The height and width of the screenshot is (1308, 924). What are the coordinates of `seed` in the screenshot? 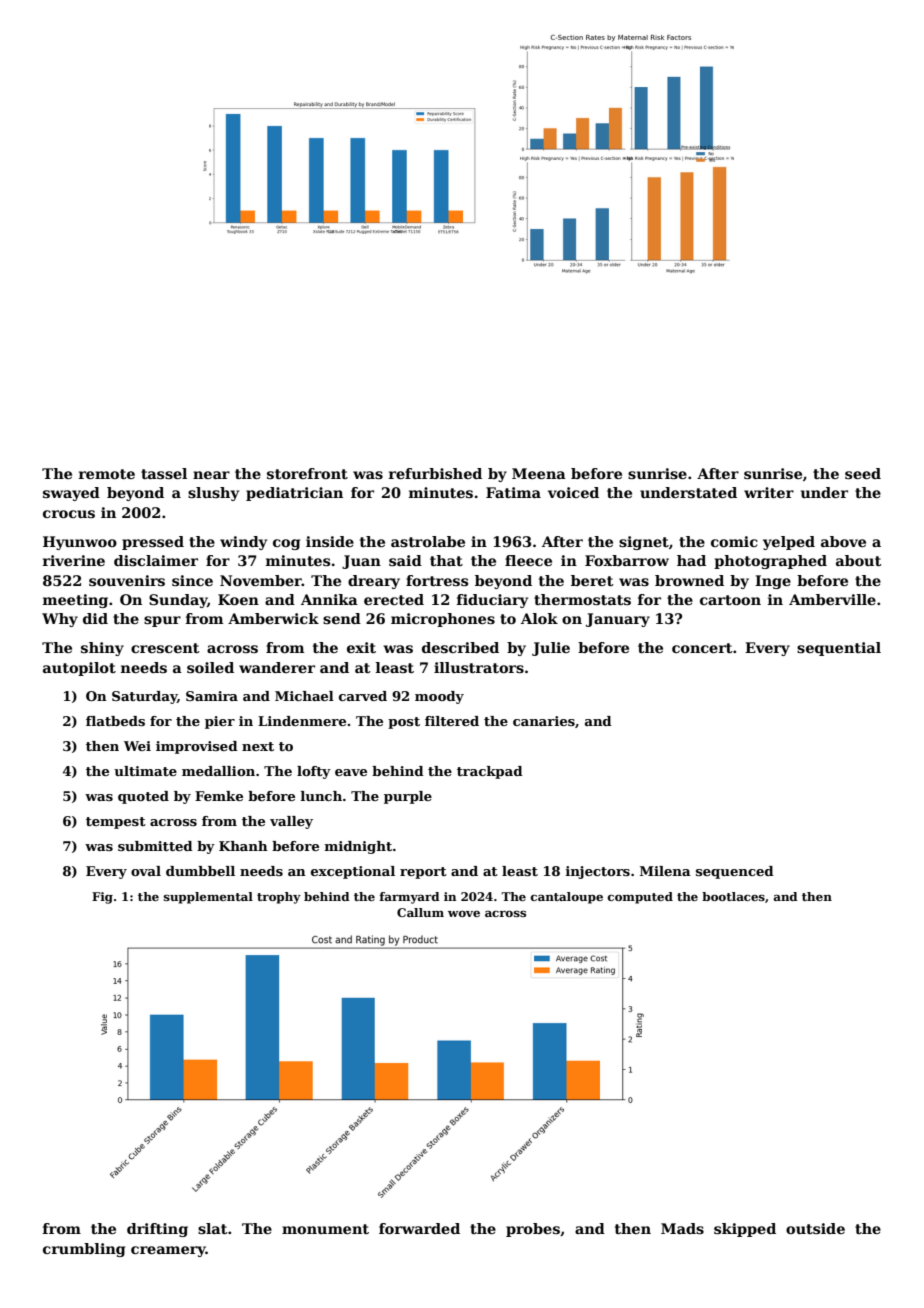 It's located at (863, 473).
